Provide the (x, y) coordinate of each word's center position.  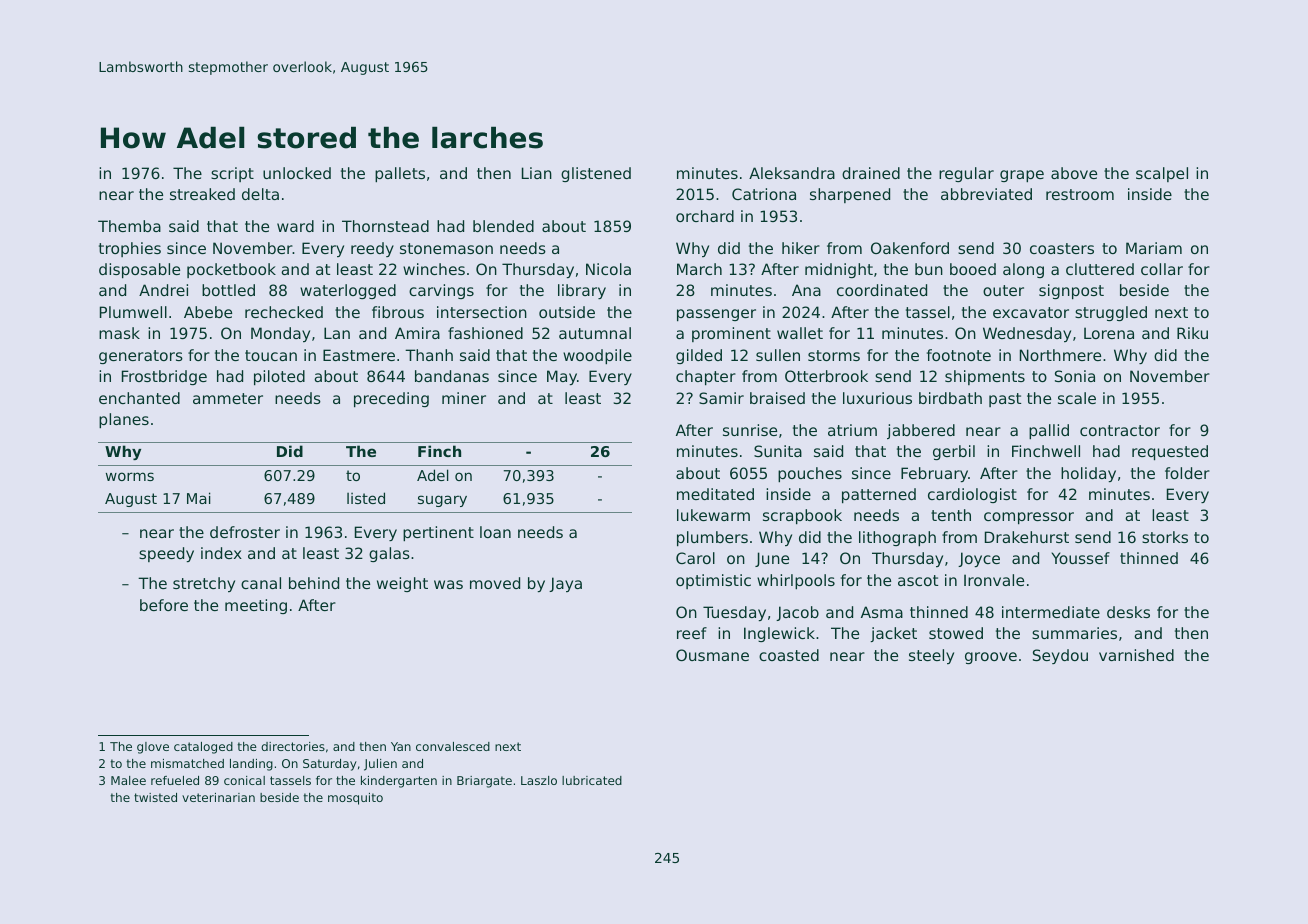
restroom (1080, 194)
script (232, 174)
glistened (596, 174)
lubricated (592, 780)
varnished (1136, 655)
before (164, 605)
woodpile (597, 356)
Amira (417, 333)
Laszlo (539, 780)
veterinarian (218, 797)
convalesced (453, 746)
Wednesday (1027, 334)
